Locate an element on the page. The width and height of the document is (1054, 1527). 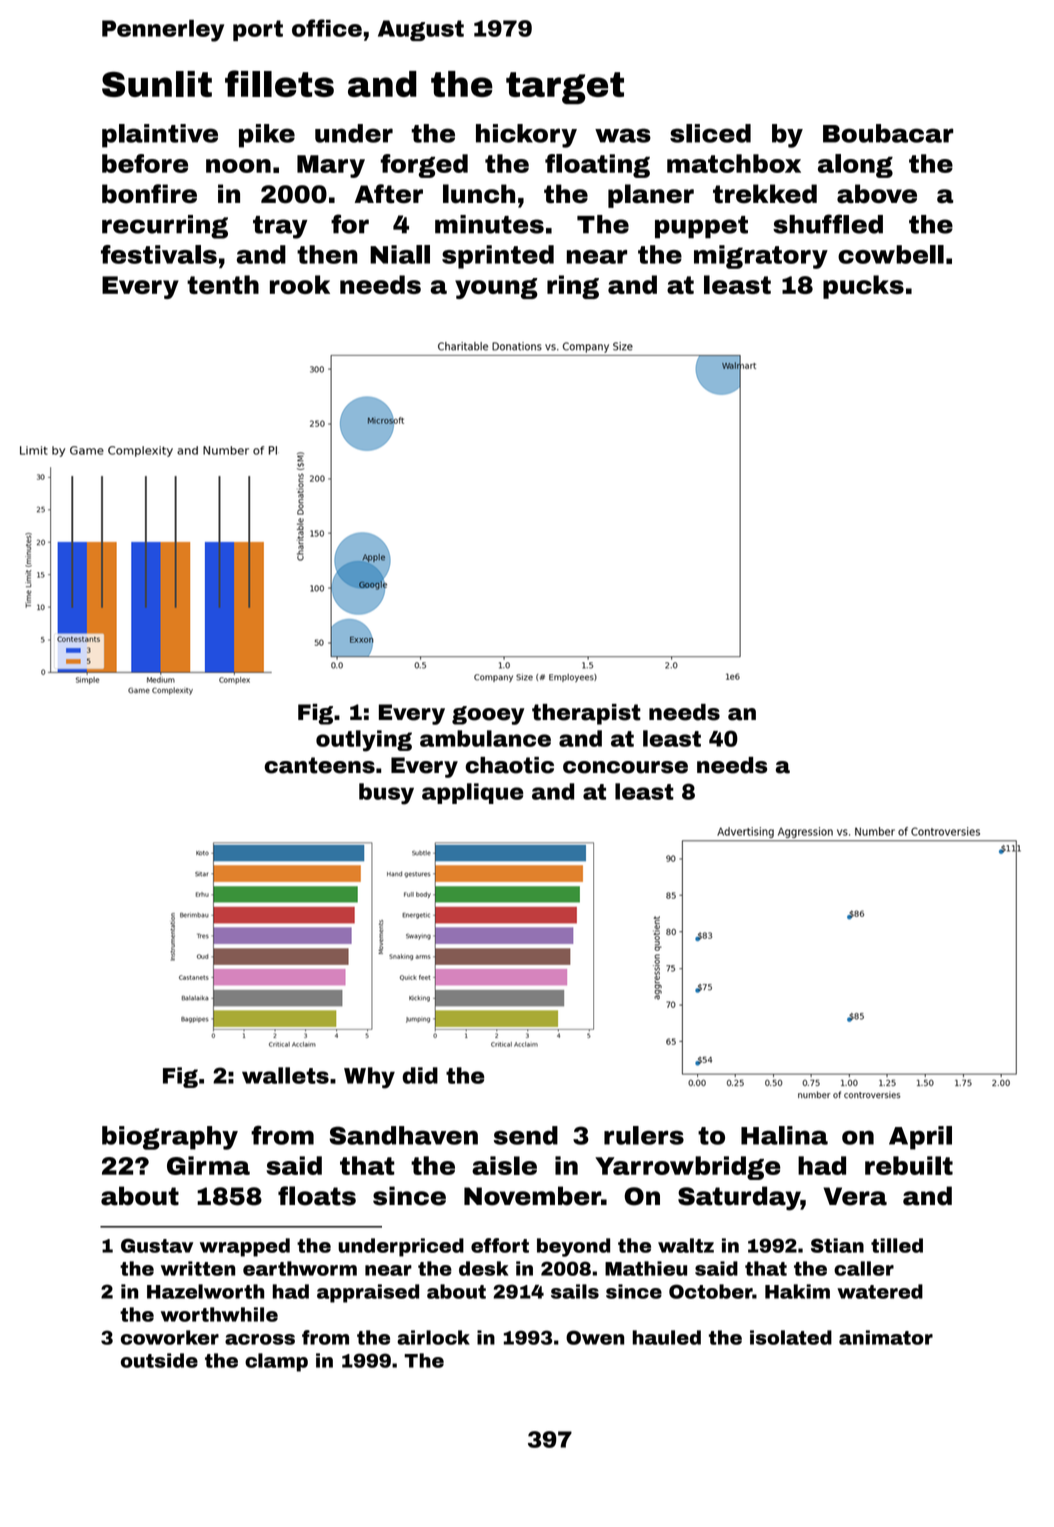
fillets is located at coordinates (279, 83).
